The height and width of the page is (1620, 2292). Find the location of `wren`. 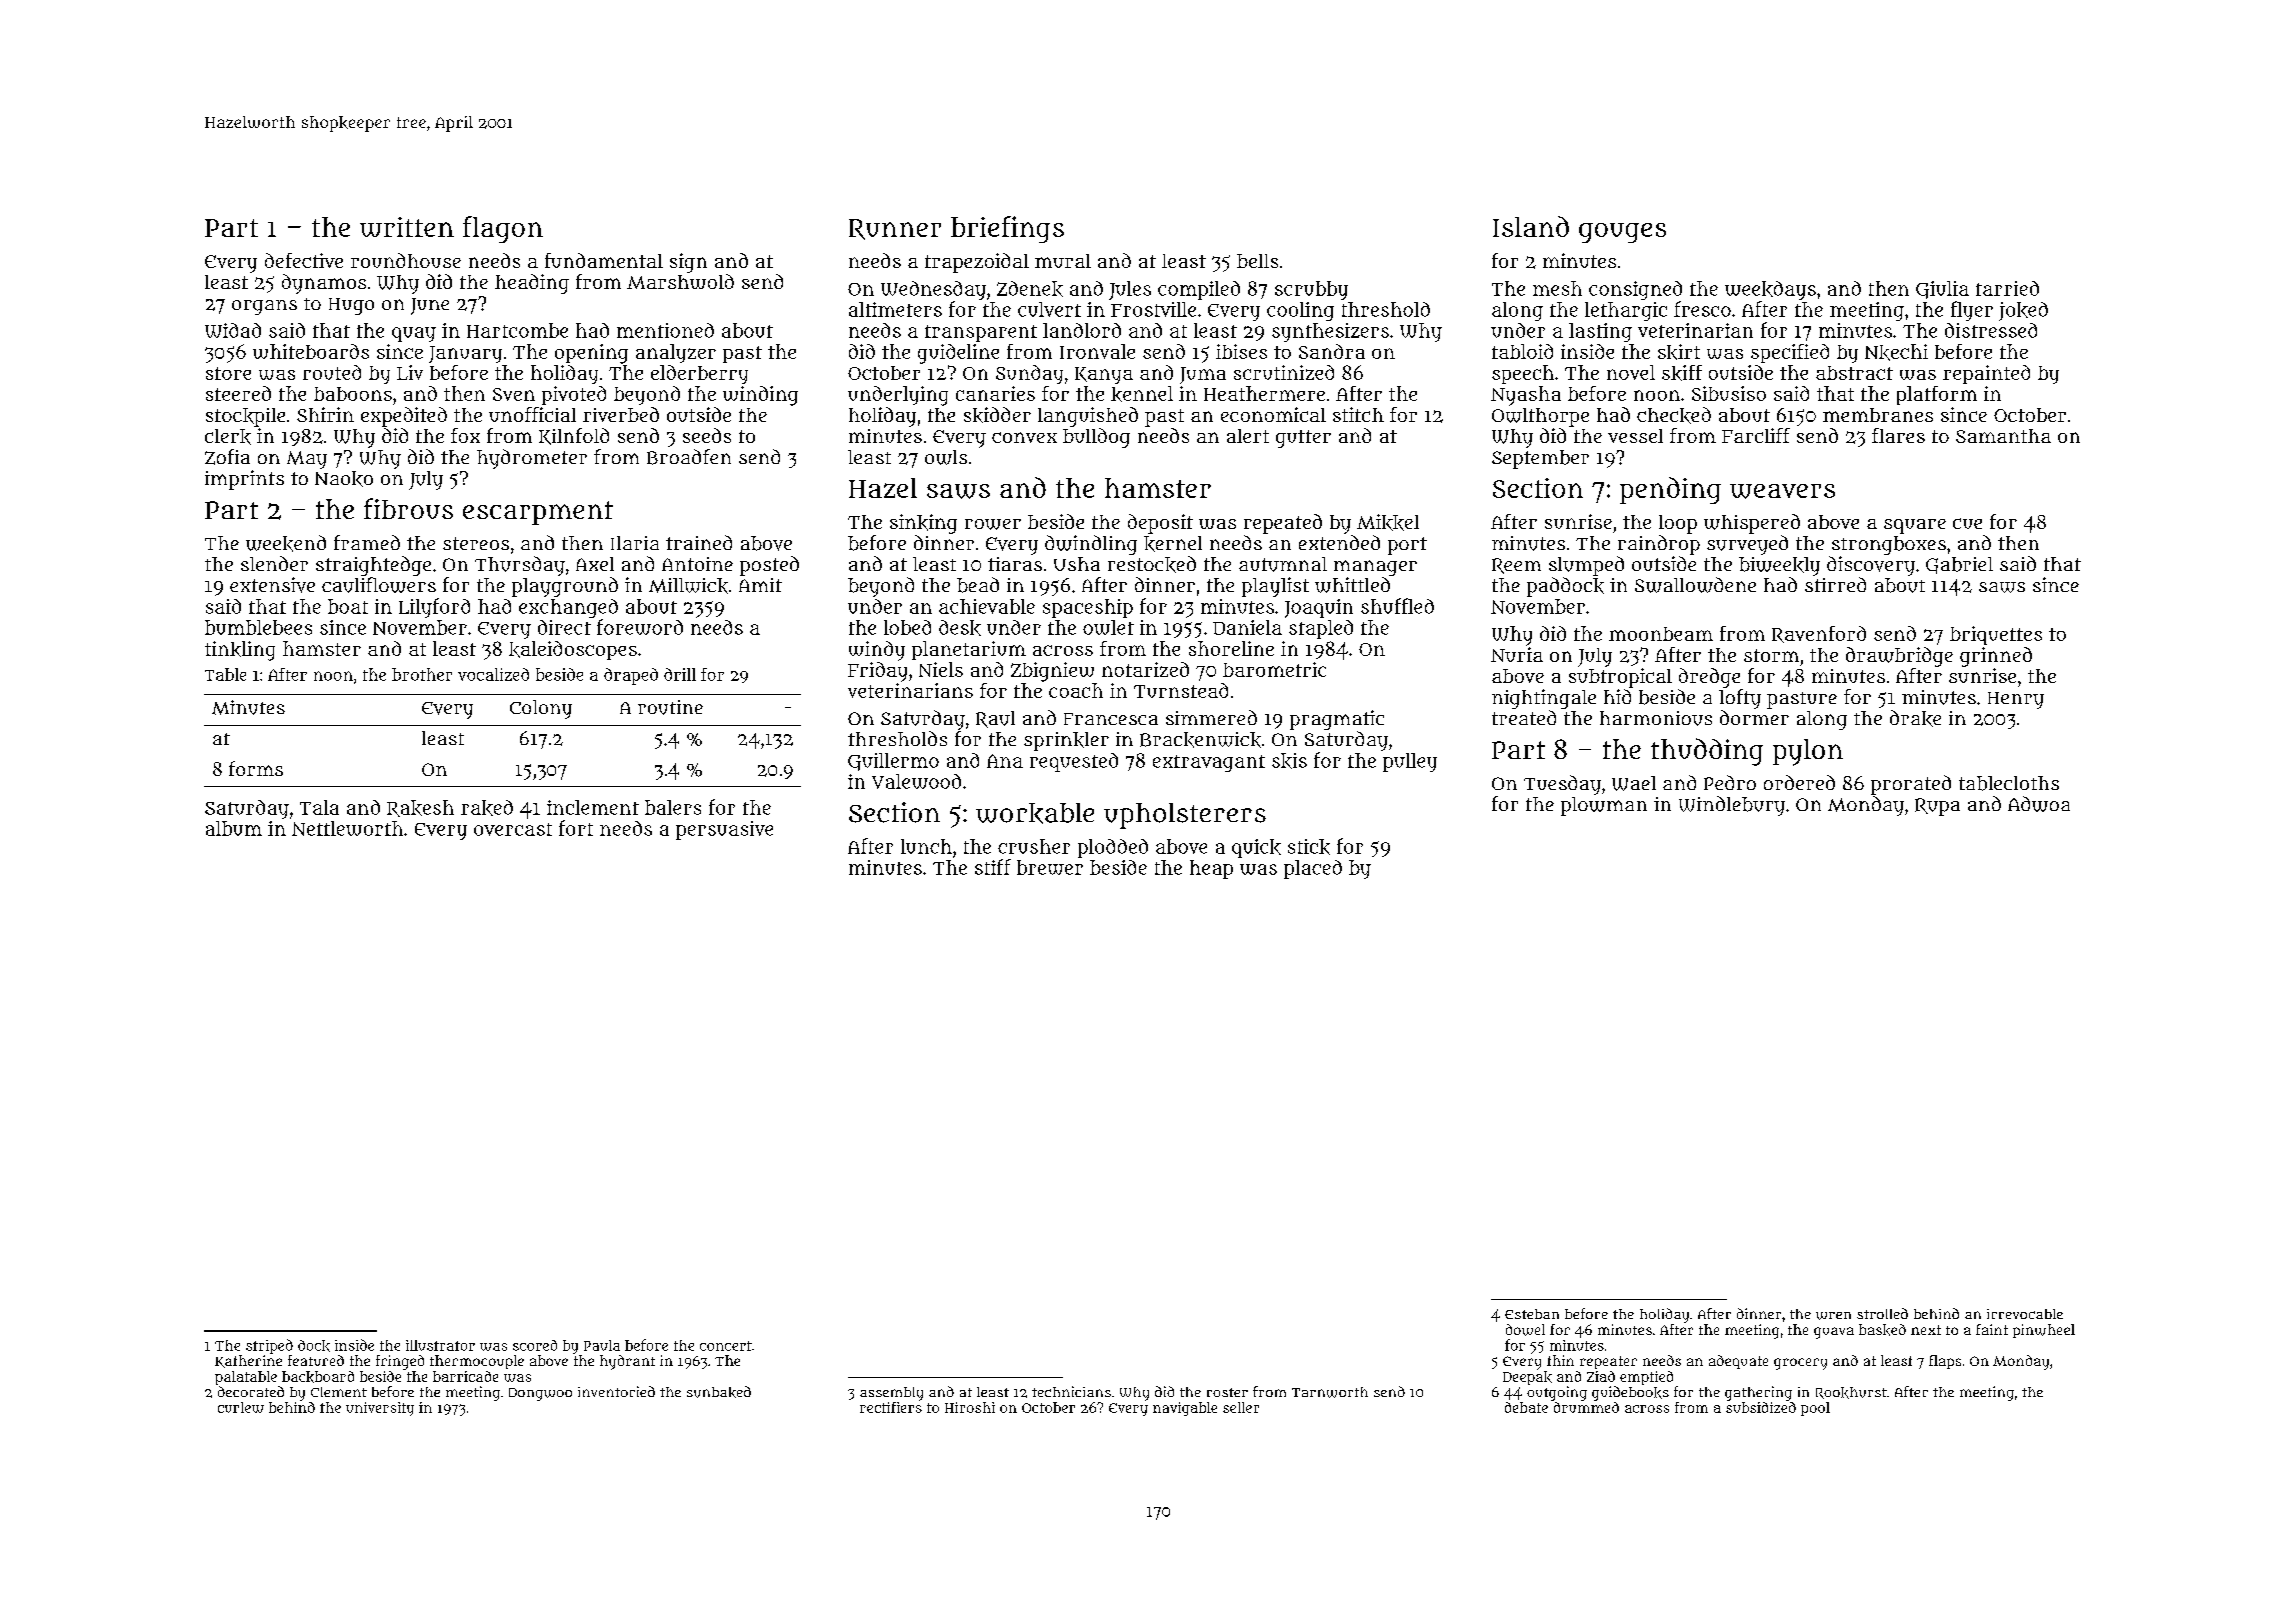

wren is located at coordinates (1833, 1316).
